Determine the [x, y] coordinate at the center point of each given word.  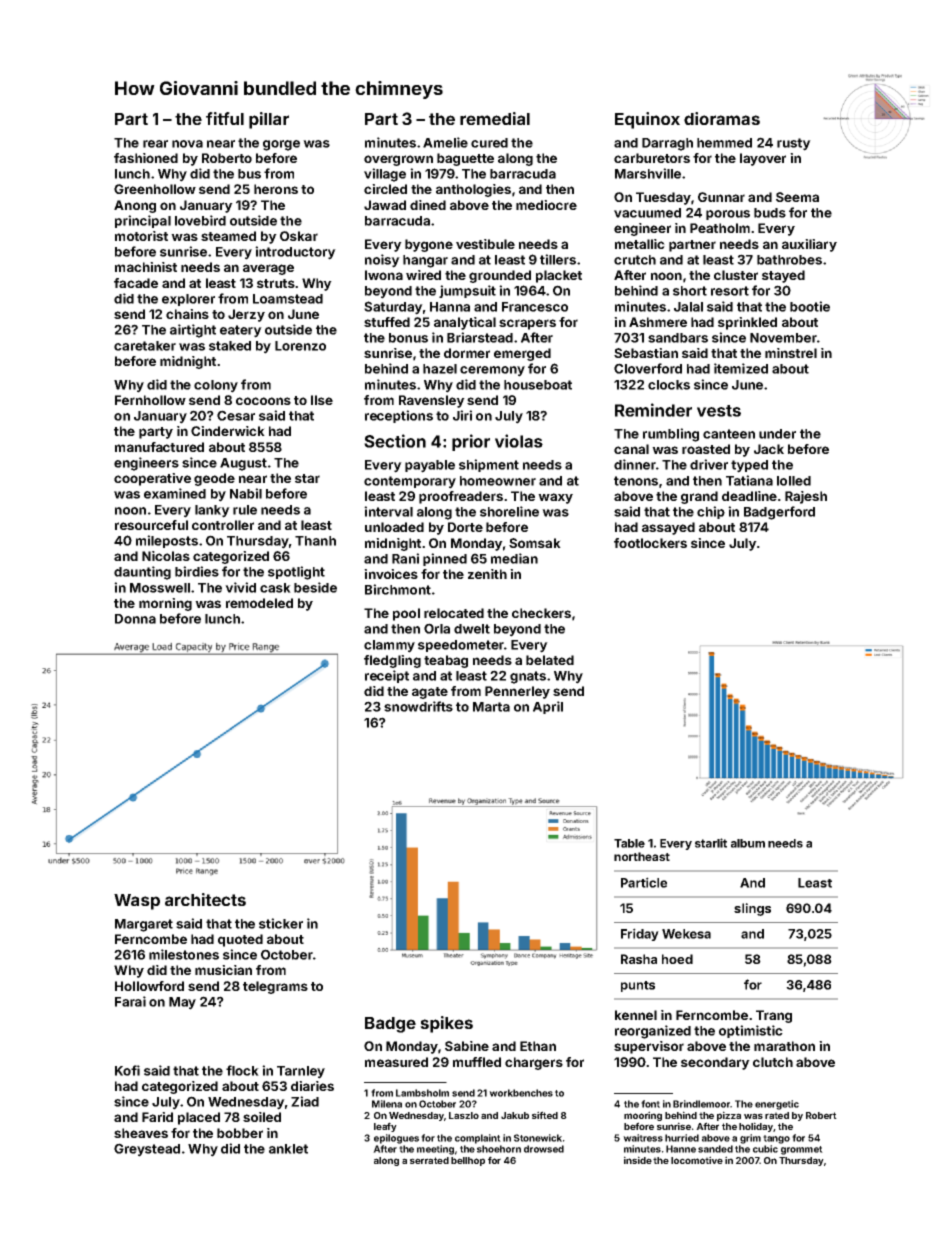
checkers [541, 613]
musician [223, 970]
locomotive [697, 1160]
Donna [135, 619]
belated [550, 660]
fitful [225, 118]
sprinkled [747, 323]
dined [428, 205]
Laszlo [464, 1115]
